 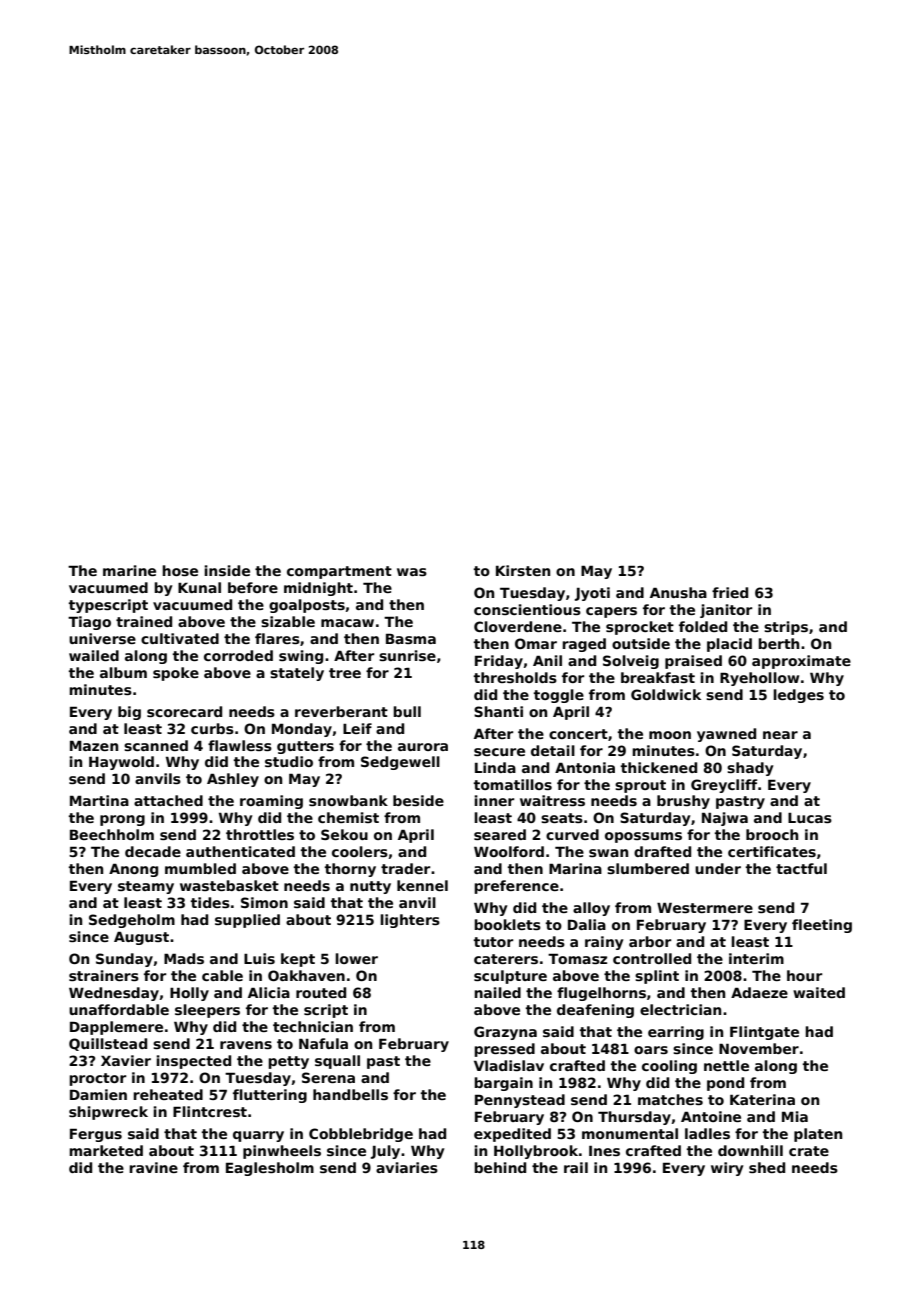 What do you see at coordinates (670, 735) in the page?
I see `moon` at bounding box center [670, 735].
